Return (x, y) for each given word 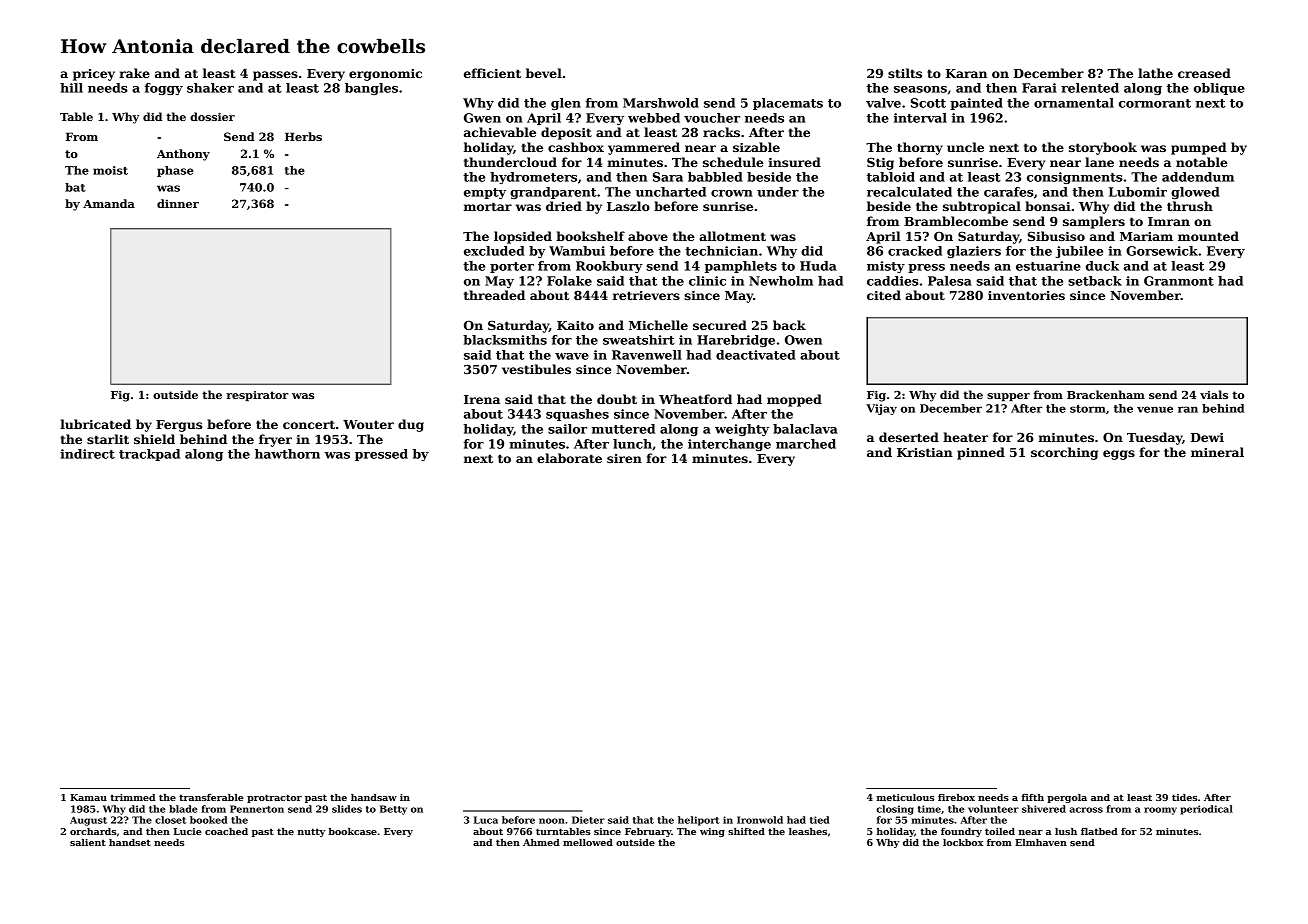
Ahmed (541, 842)
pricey (94, 75)
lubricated (95, 424)
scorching (1064, 453)
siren (624, 458)
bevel (544, 73)
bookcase (352, 831)
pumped (1199, 148)
